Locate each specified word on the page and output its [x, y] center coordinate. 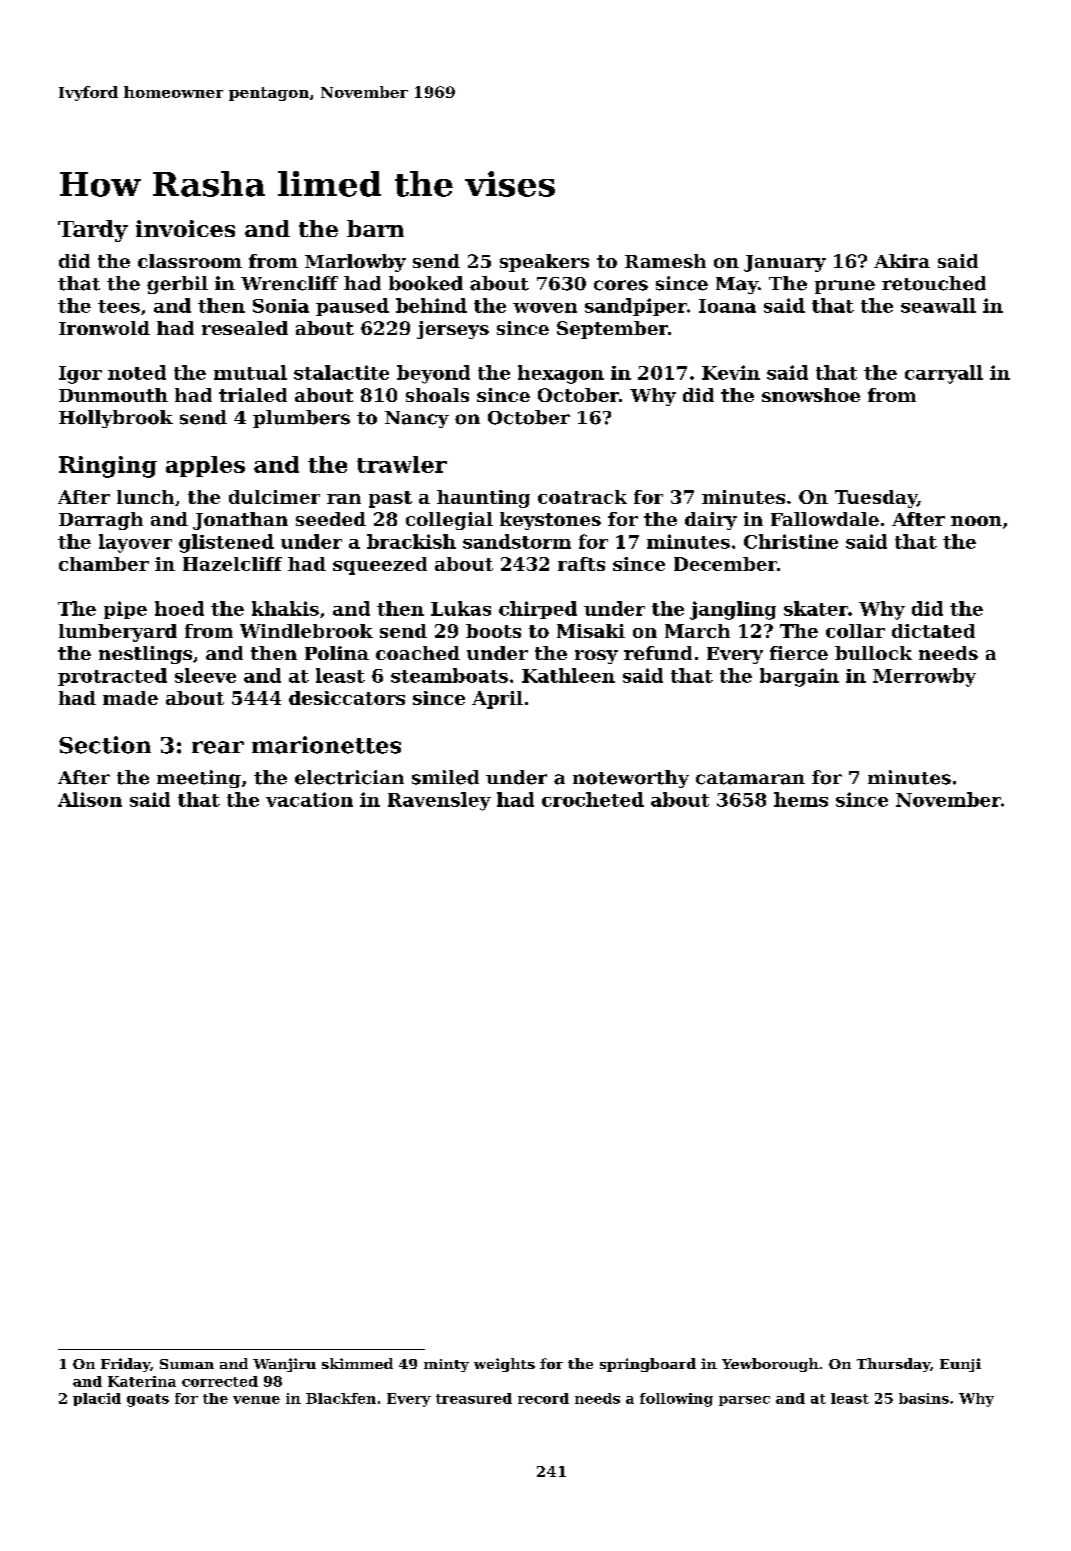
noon [976, 521]
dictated [933, 631]
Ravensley [439, 801]
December [725, 564]
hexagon [561, 374]
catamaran [750, 778]
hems [801, 799]
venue [256, 1400]
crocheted [593, 799]
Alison [90, 799]
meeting [199, 779]
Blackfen [341, 1398]
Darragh [101, 521]
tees [119, 306]
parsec [744, 1401]
